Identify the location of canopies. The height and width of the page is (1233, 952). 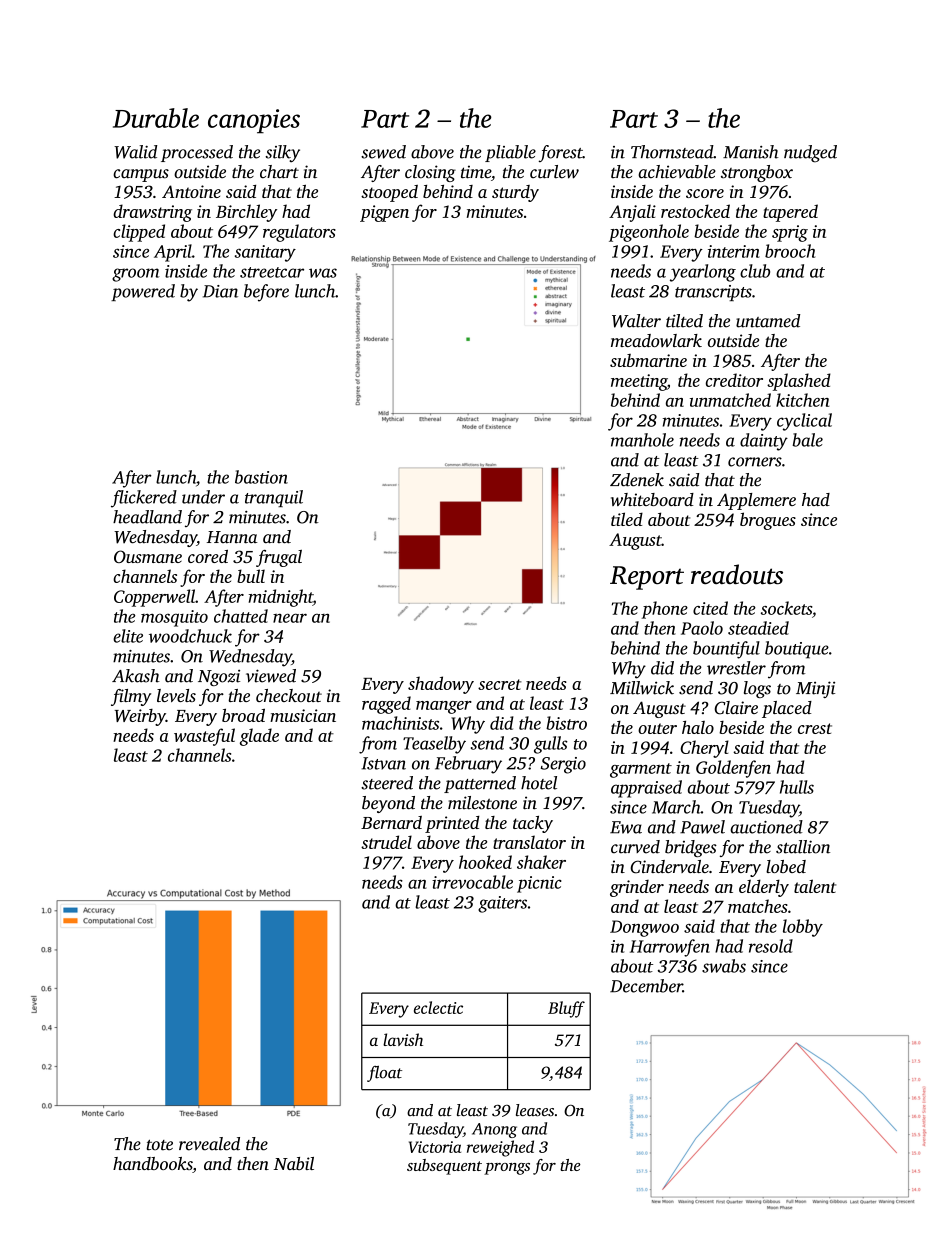
(254, 121).
